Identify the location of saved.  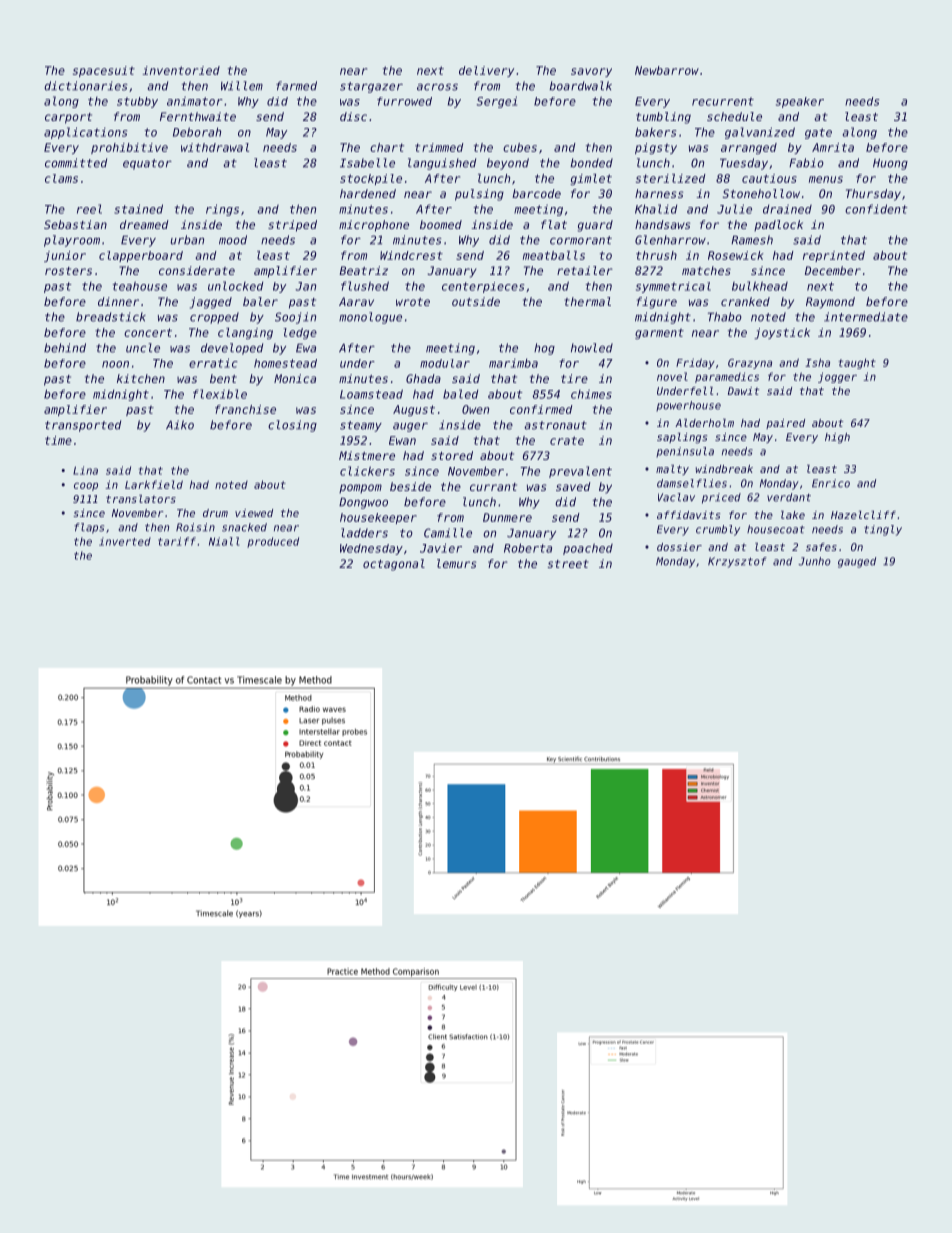
(573, 486).
